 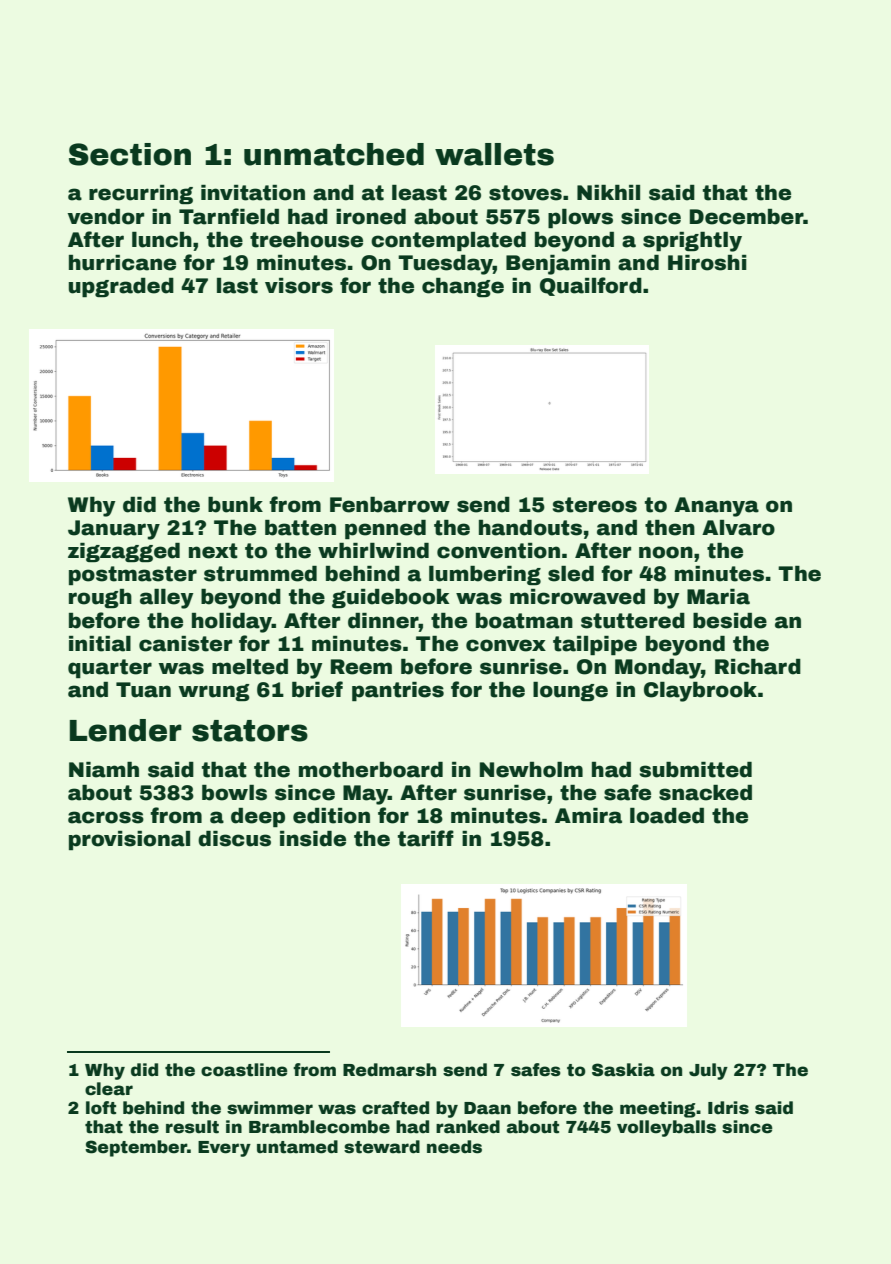 What do you see at coordinates (109, 1089) in the screenshot?
I see `clear` at bounding box center [109, 1089].
